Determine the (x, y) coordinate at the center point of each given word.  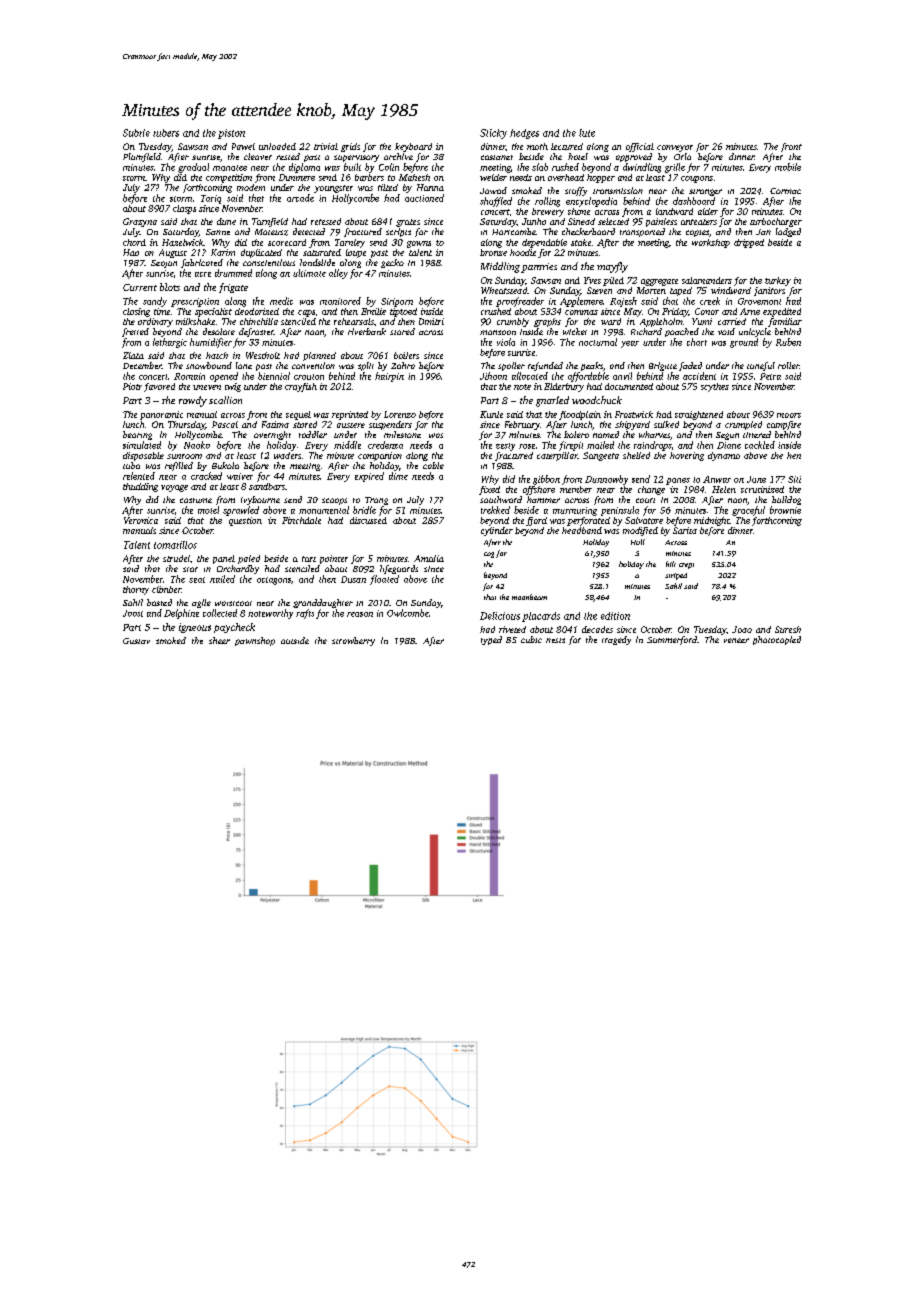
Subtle (136, 133)
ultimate (309, 273)
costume (196, 500)
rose (527, 446)
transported (642, 232)
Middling (500, 267)
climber (166, 589)
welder (493, 177)
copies (697, 233)
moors (789, 415)
